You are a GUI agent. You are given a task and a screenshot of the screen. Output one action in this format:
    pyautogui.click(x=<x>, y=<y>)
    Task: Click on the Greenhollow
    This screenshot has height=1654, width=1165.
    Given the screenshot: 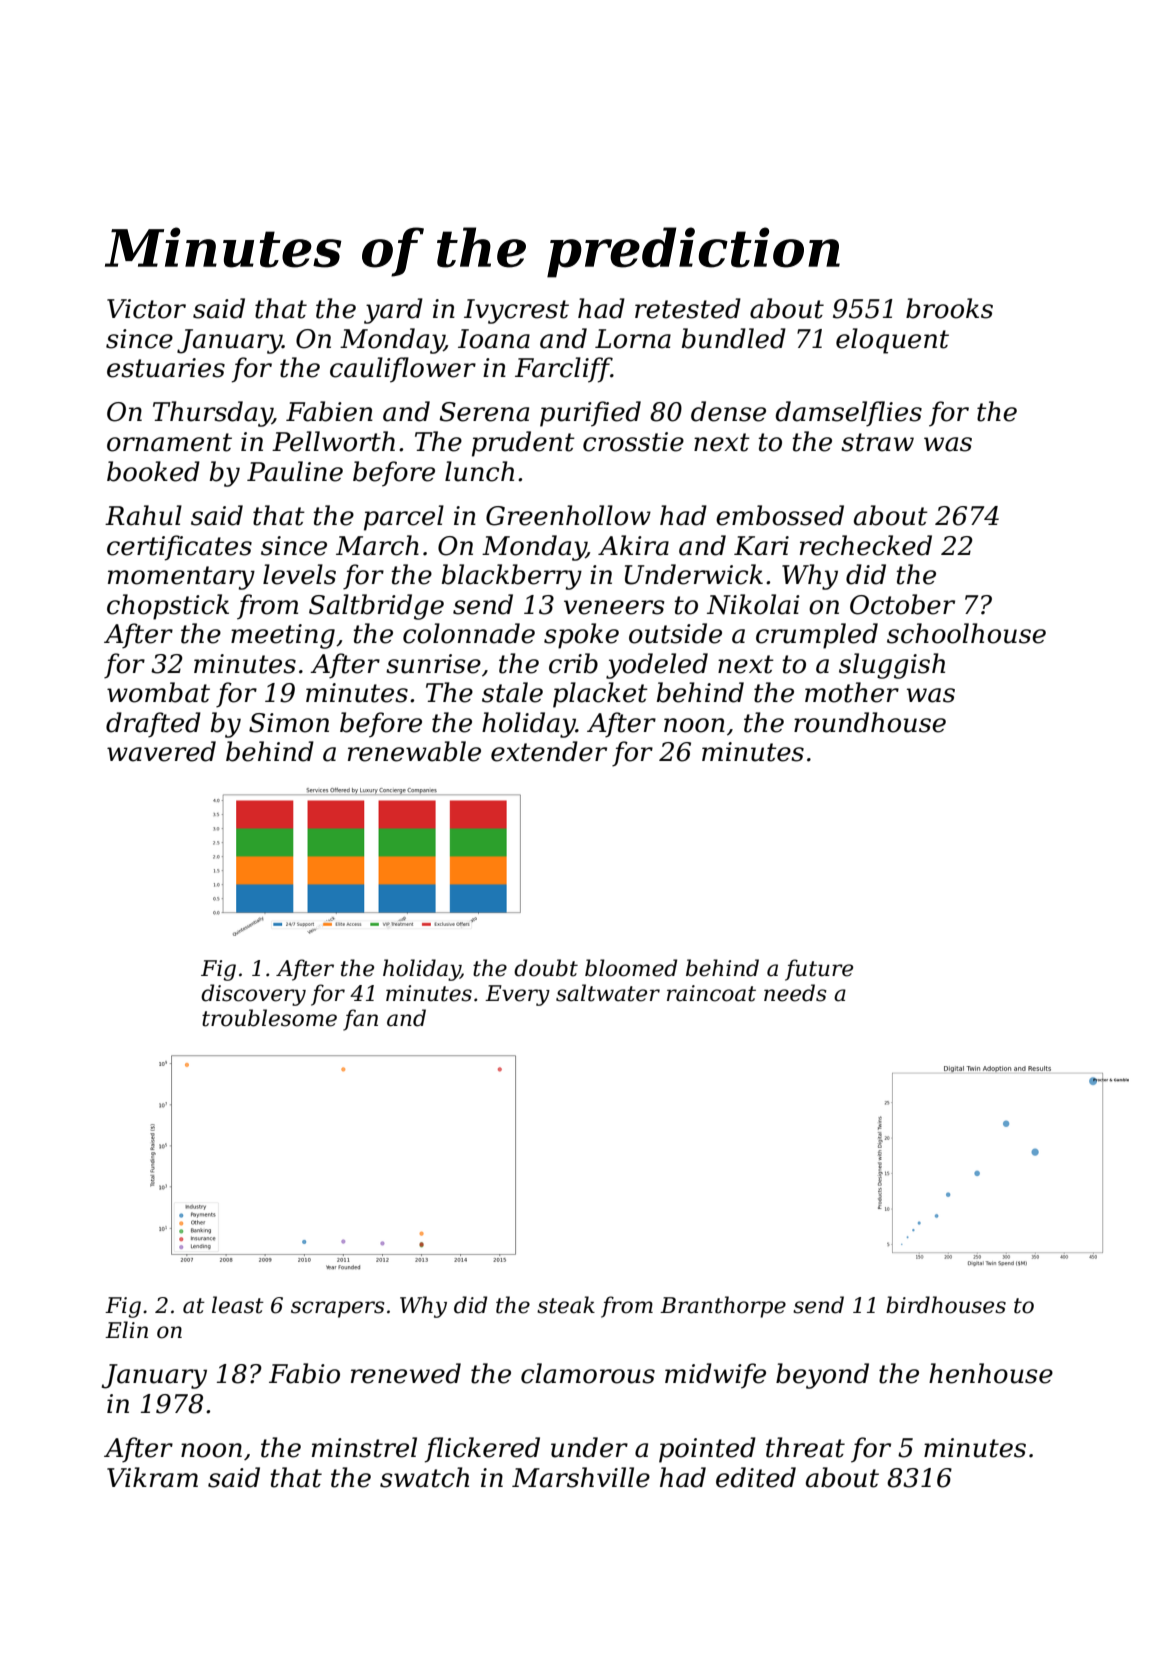 What is the action you would take?
    pyautogui.click(x=568, y=515)
